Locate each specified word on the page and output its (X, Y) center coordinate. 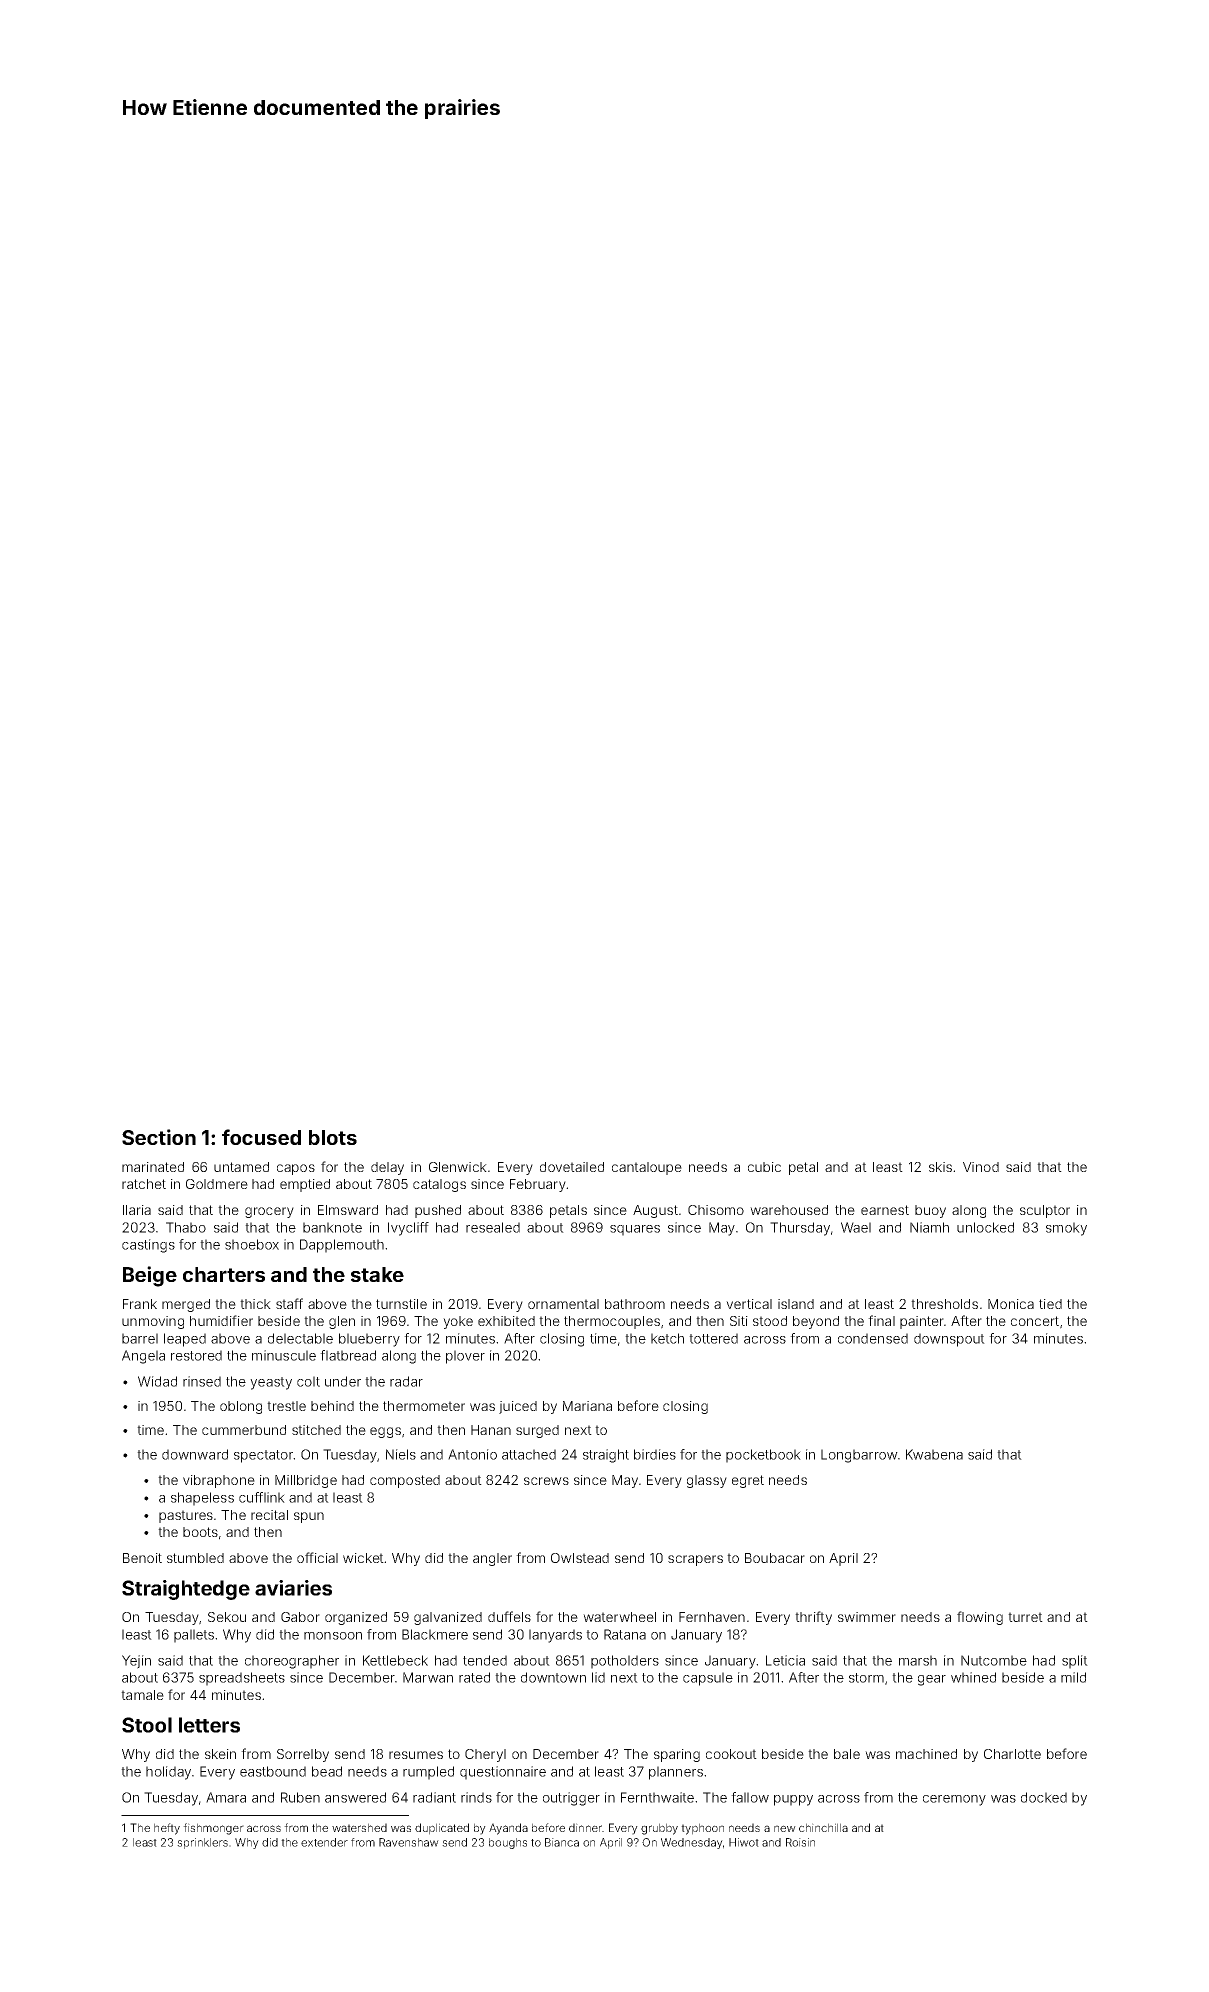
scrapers (695, 1560)
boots (200, 1532)
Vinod (981, 1167)
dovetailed (572, 1167)
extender (324, 1842)
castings (148, 1246)
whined (973, 1677)
